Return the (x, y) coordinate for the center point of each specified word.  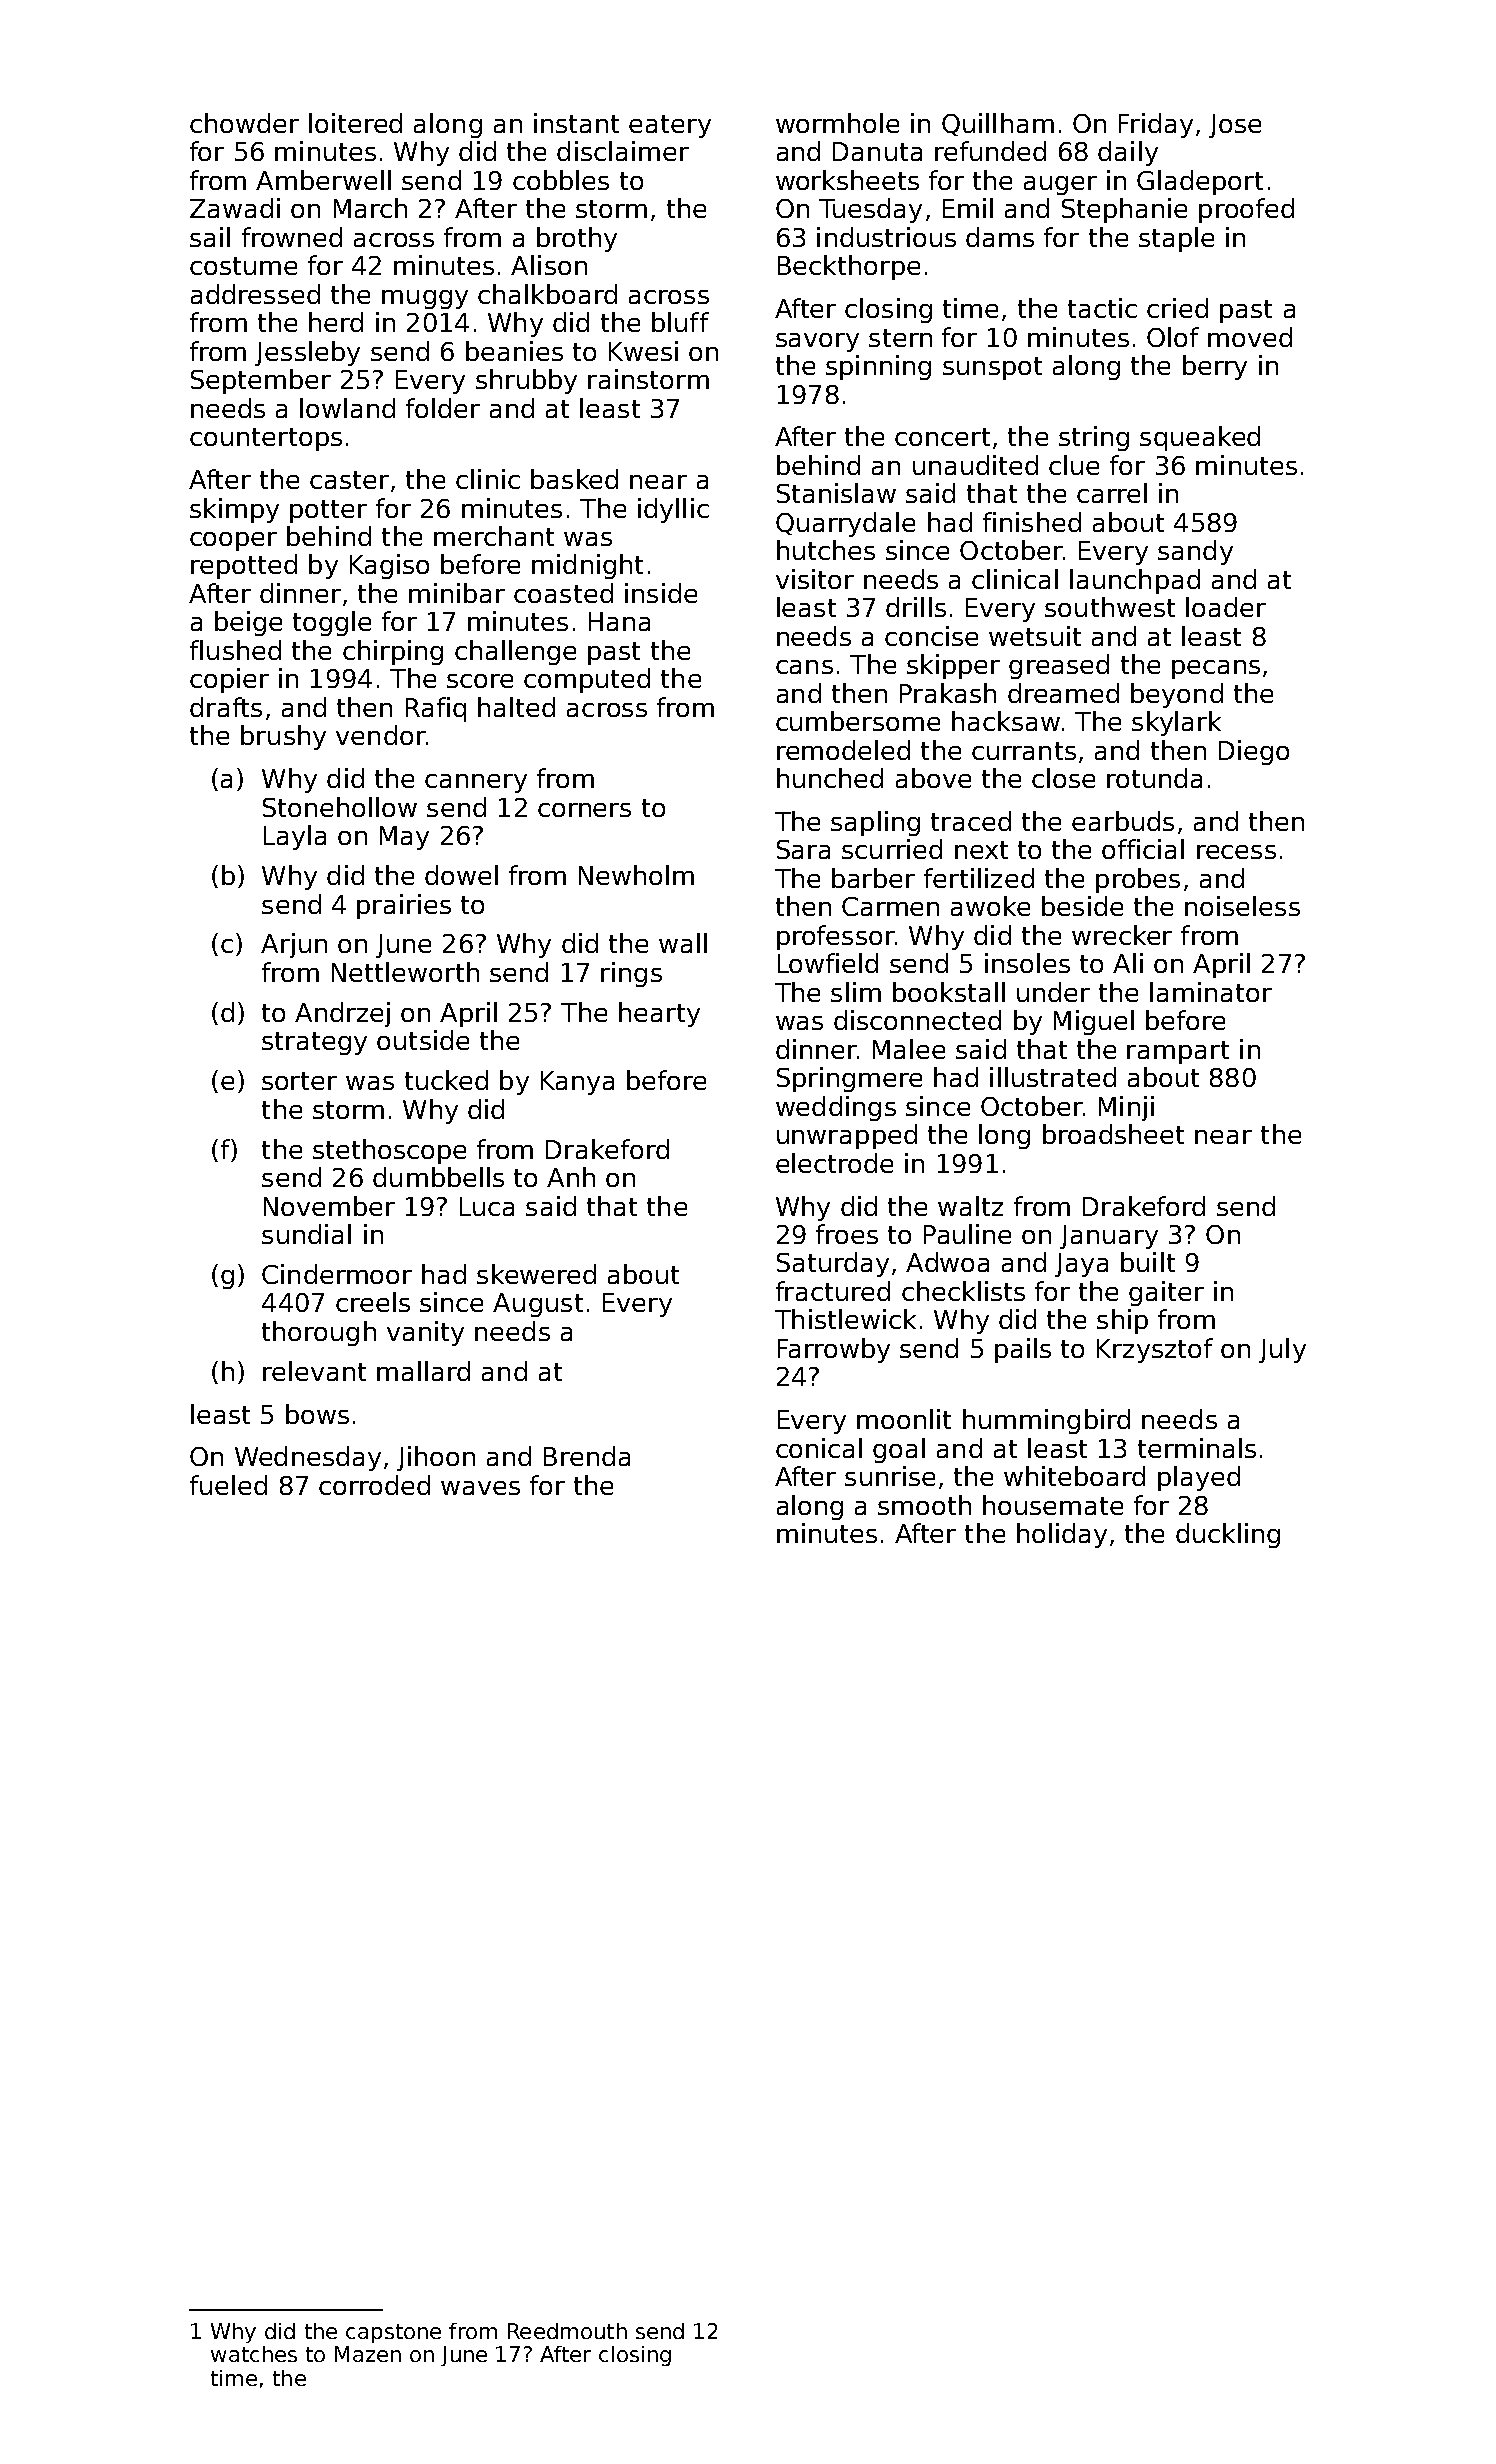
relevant (314, 1371)
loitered (355, 123)
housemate (1053, 1505)
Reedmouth (567, 2331)
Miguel (1094, 1022)
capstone (393, 2333)
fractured (833, 1291)
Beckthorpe (849, 267)
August (538, 1305)
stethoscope (389, 1151)
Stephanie (1124, 210)
